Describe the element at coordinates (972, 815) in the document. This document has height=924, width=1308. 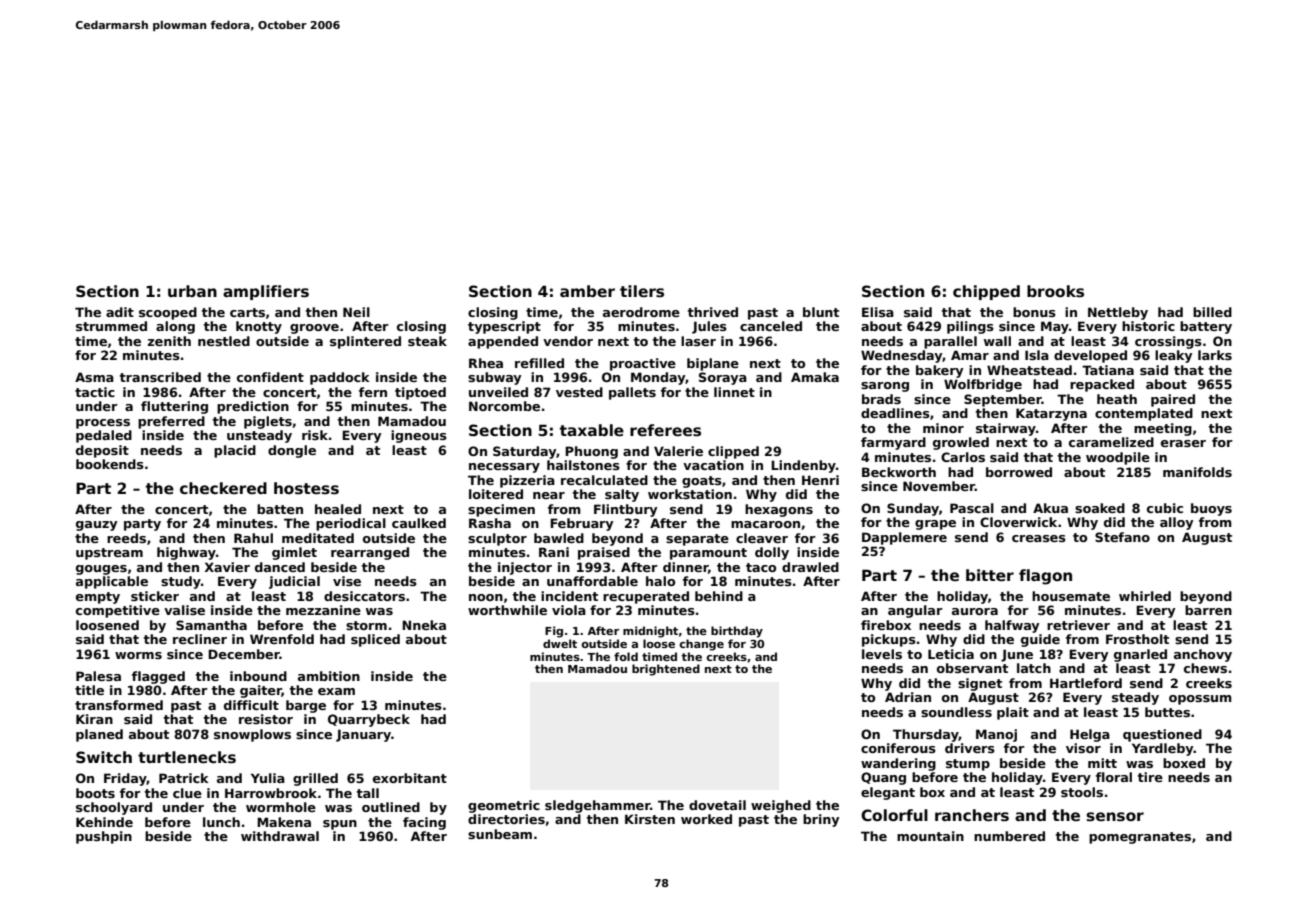
I see `ranchers` at that location.
